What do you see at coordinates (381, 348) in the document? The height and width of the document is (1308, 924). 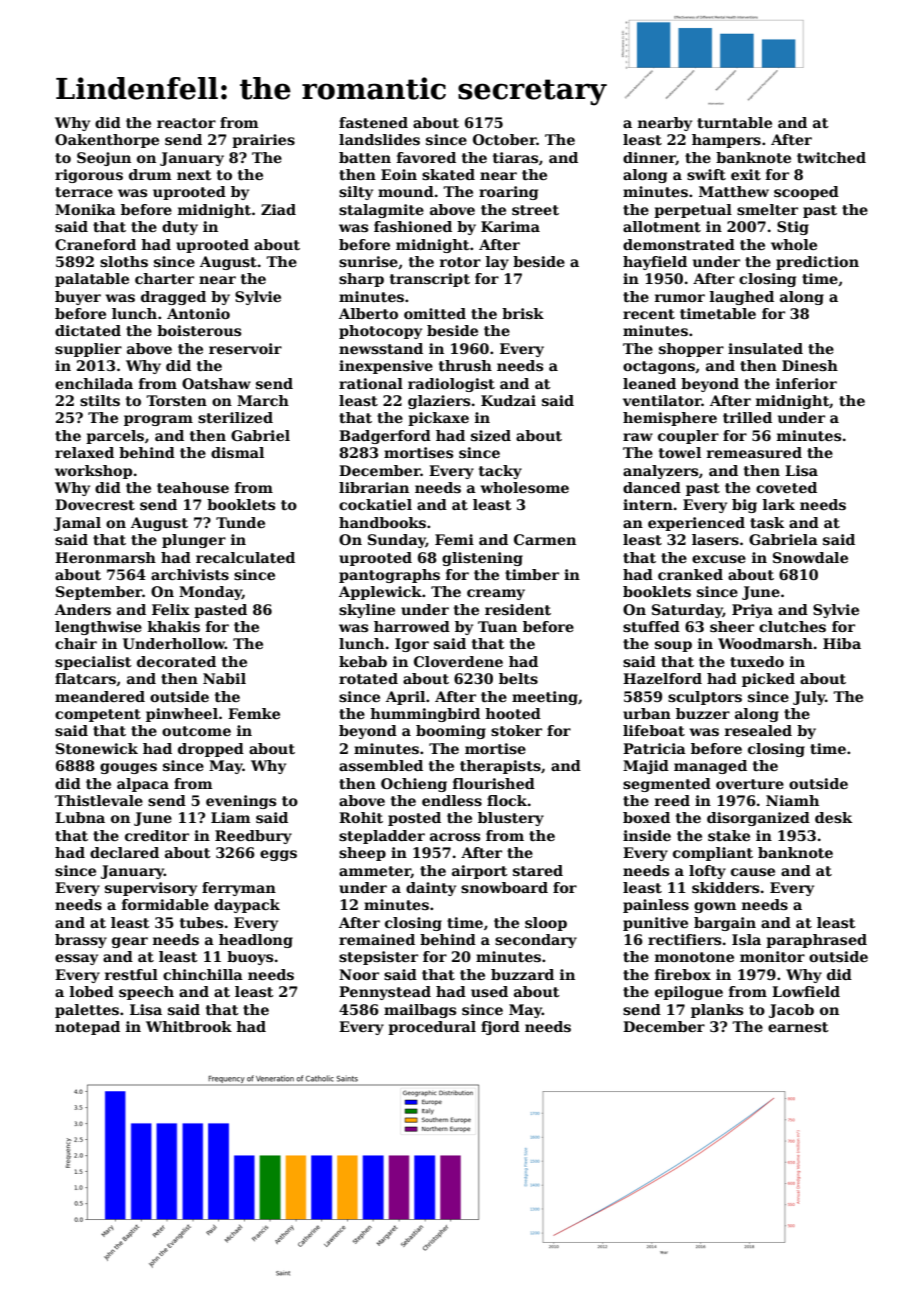 I see `newsstand` at bounding box center [381, 348].
